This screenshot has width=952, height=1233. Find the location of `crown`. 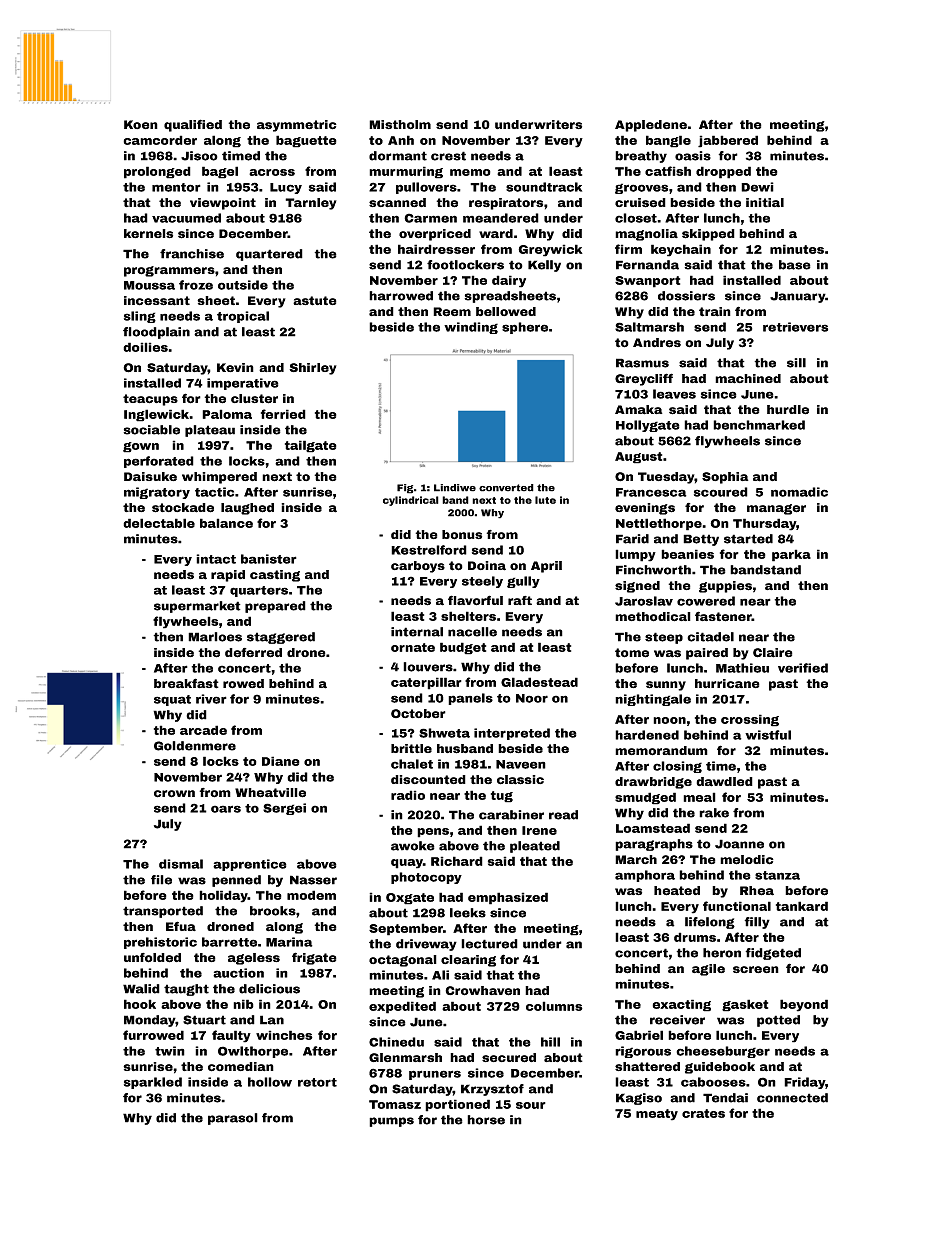

crown is located at coordinates (174, 794).
